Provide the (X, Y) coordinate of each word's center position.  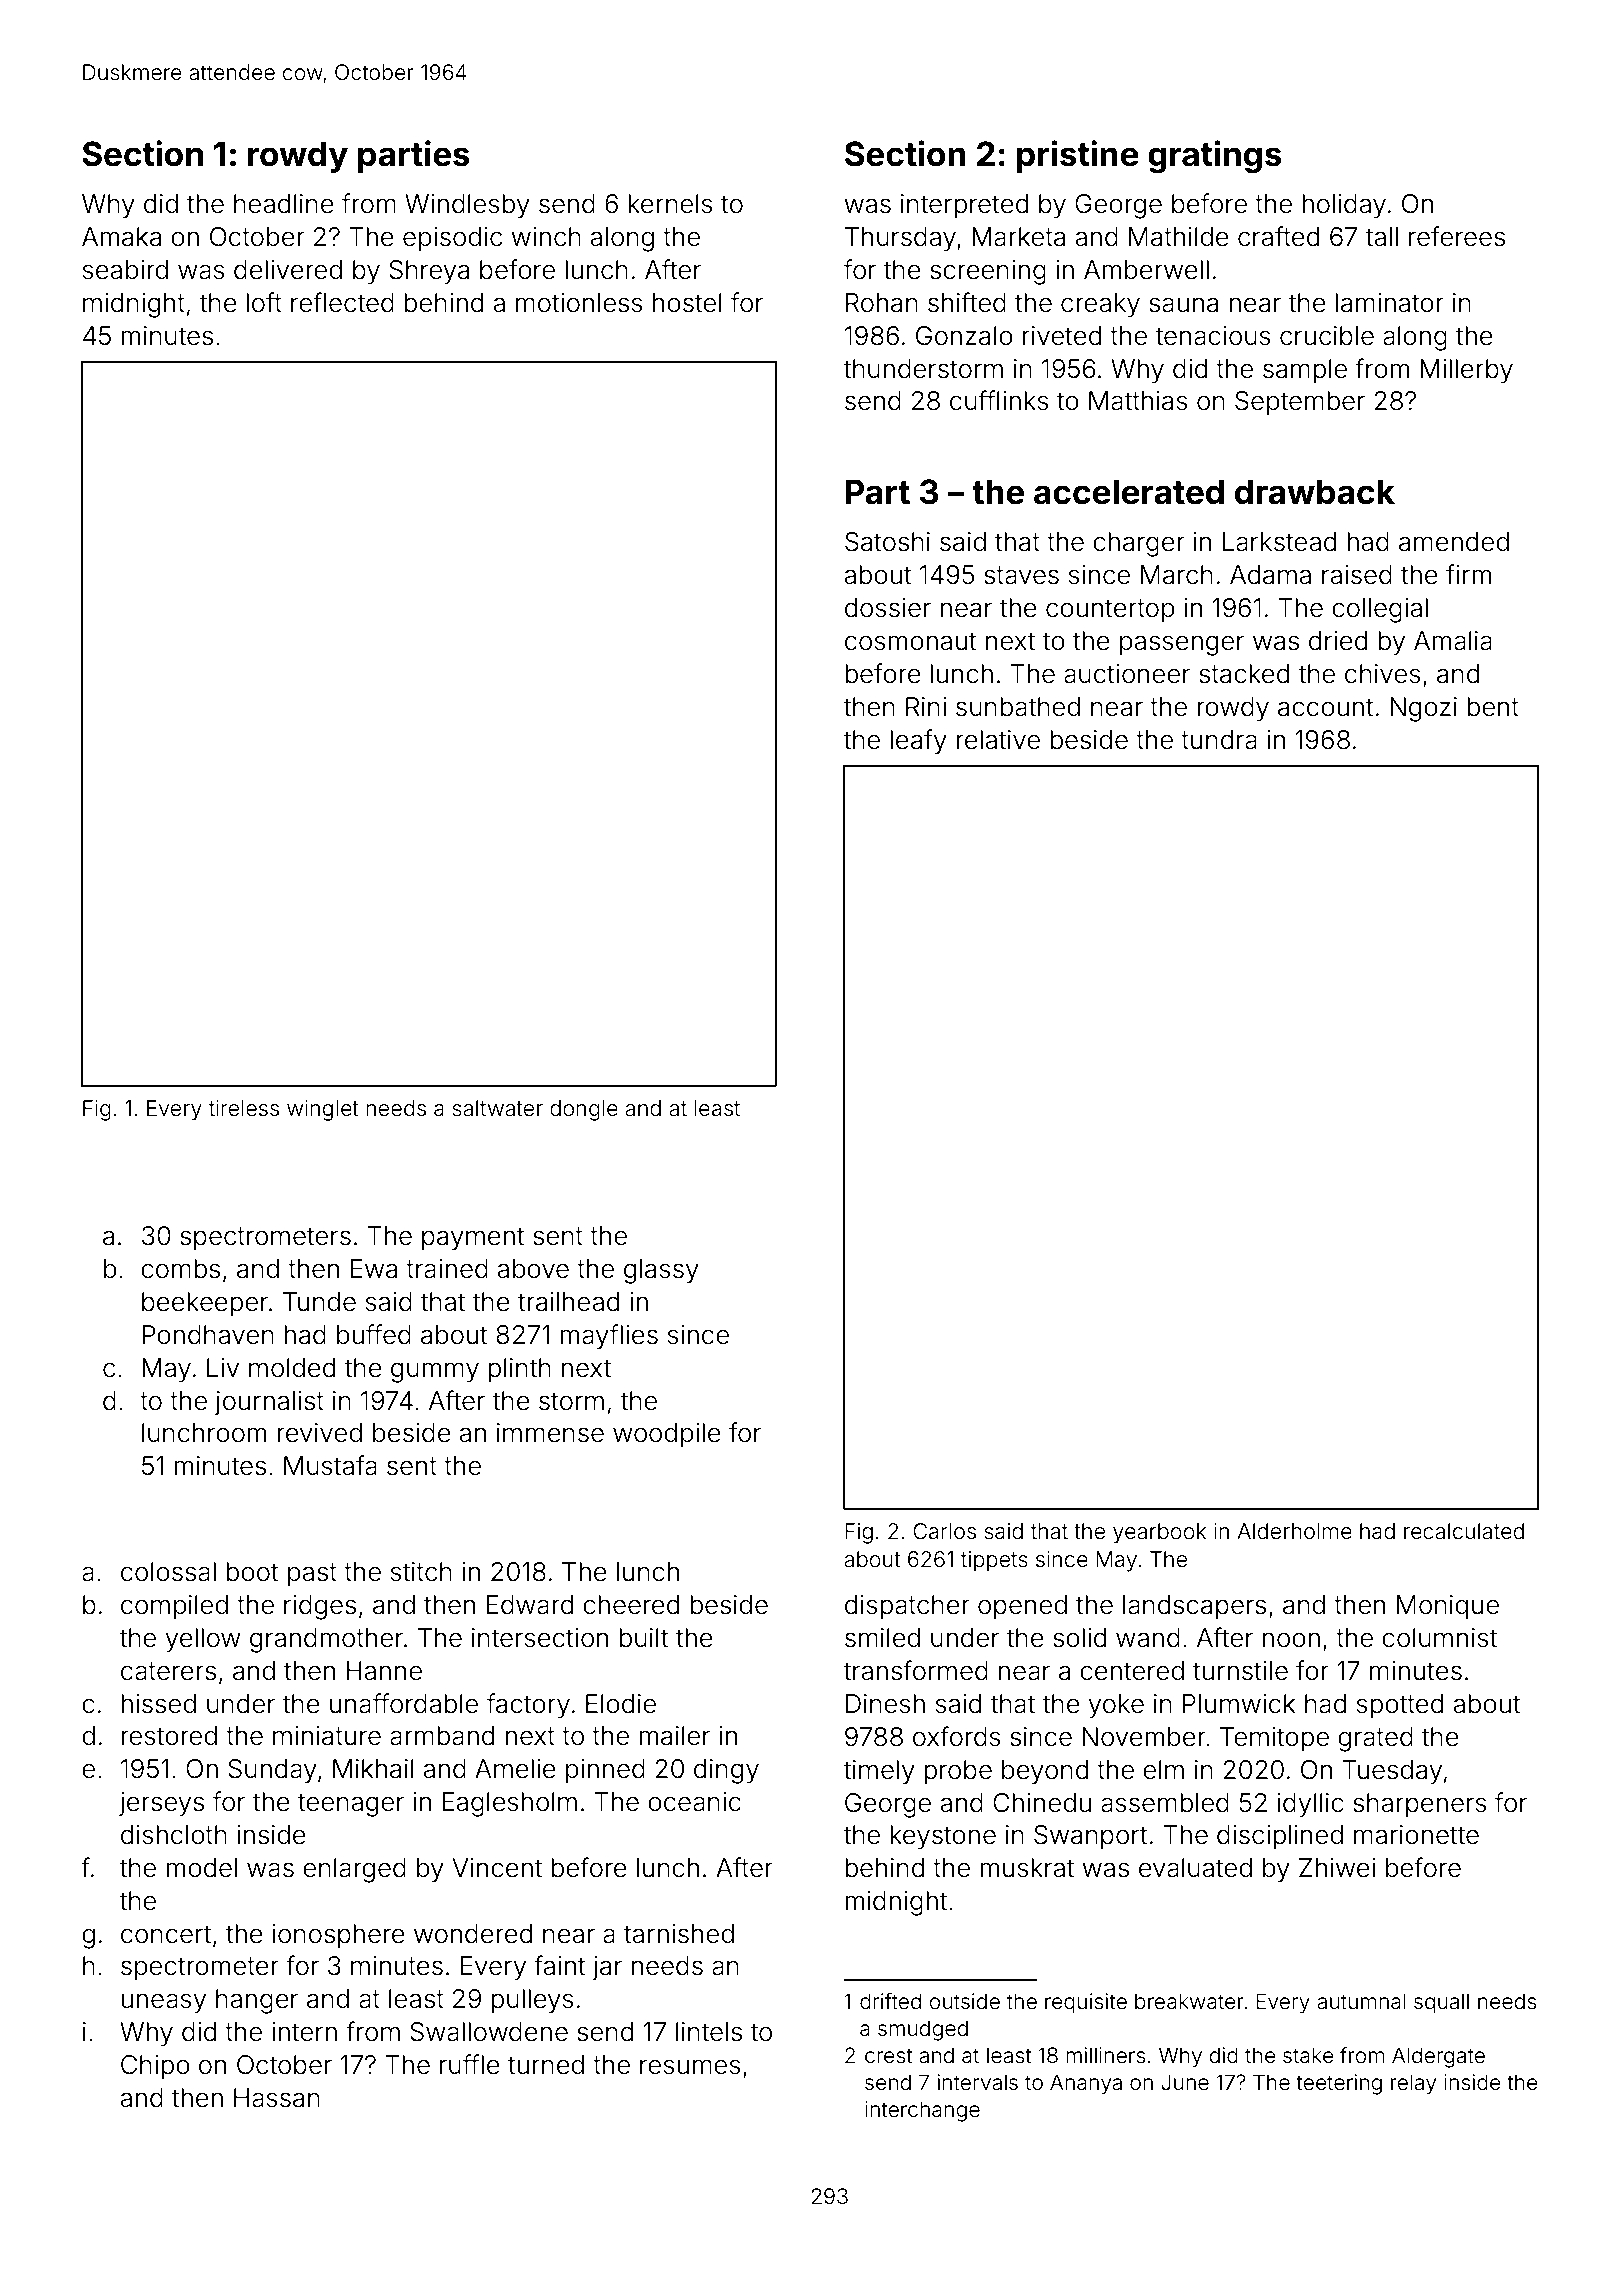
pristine (1078, 156)
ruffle (470, 2064)
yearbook (1159, 1533)
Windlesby (467, 206)
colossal (168, 1572)
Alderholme (1294, 1531)
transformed (916, 1670)
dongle (584, 1110)
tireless (244, 1108)
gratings (1215, 156)
